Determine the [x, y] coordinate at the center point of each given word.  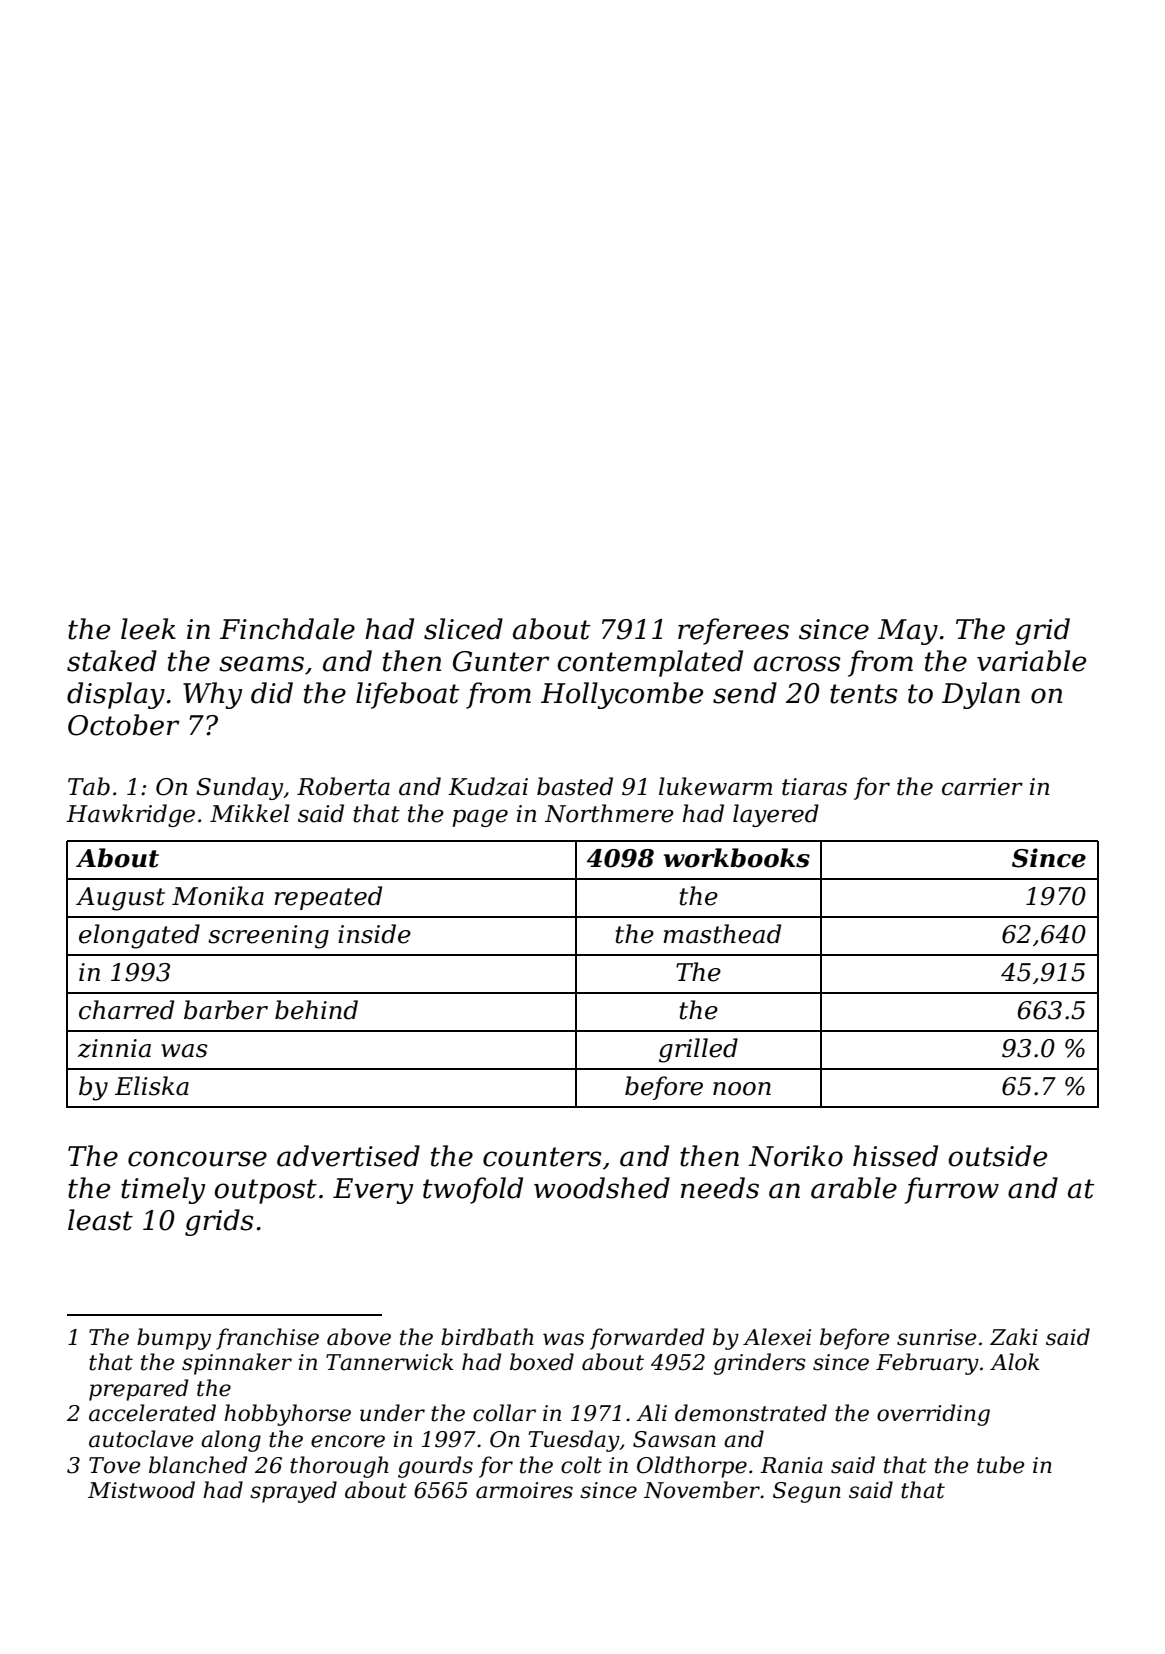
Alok [1014, 1362]
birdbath [487, 1337]
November [702, 1490]
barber [226, 1010]
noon [742, 1089]
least [100, 1220]
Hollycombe [622, 695]
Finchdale [287, 629]
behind [316, 1010]
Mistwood [141, 1490]
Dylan [981, 695]
